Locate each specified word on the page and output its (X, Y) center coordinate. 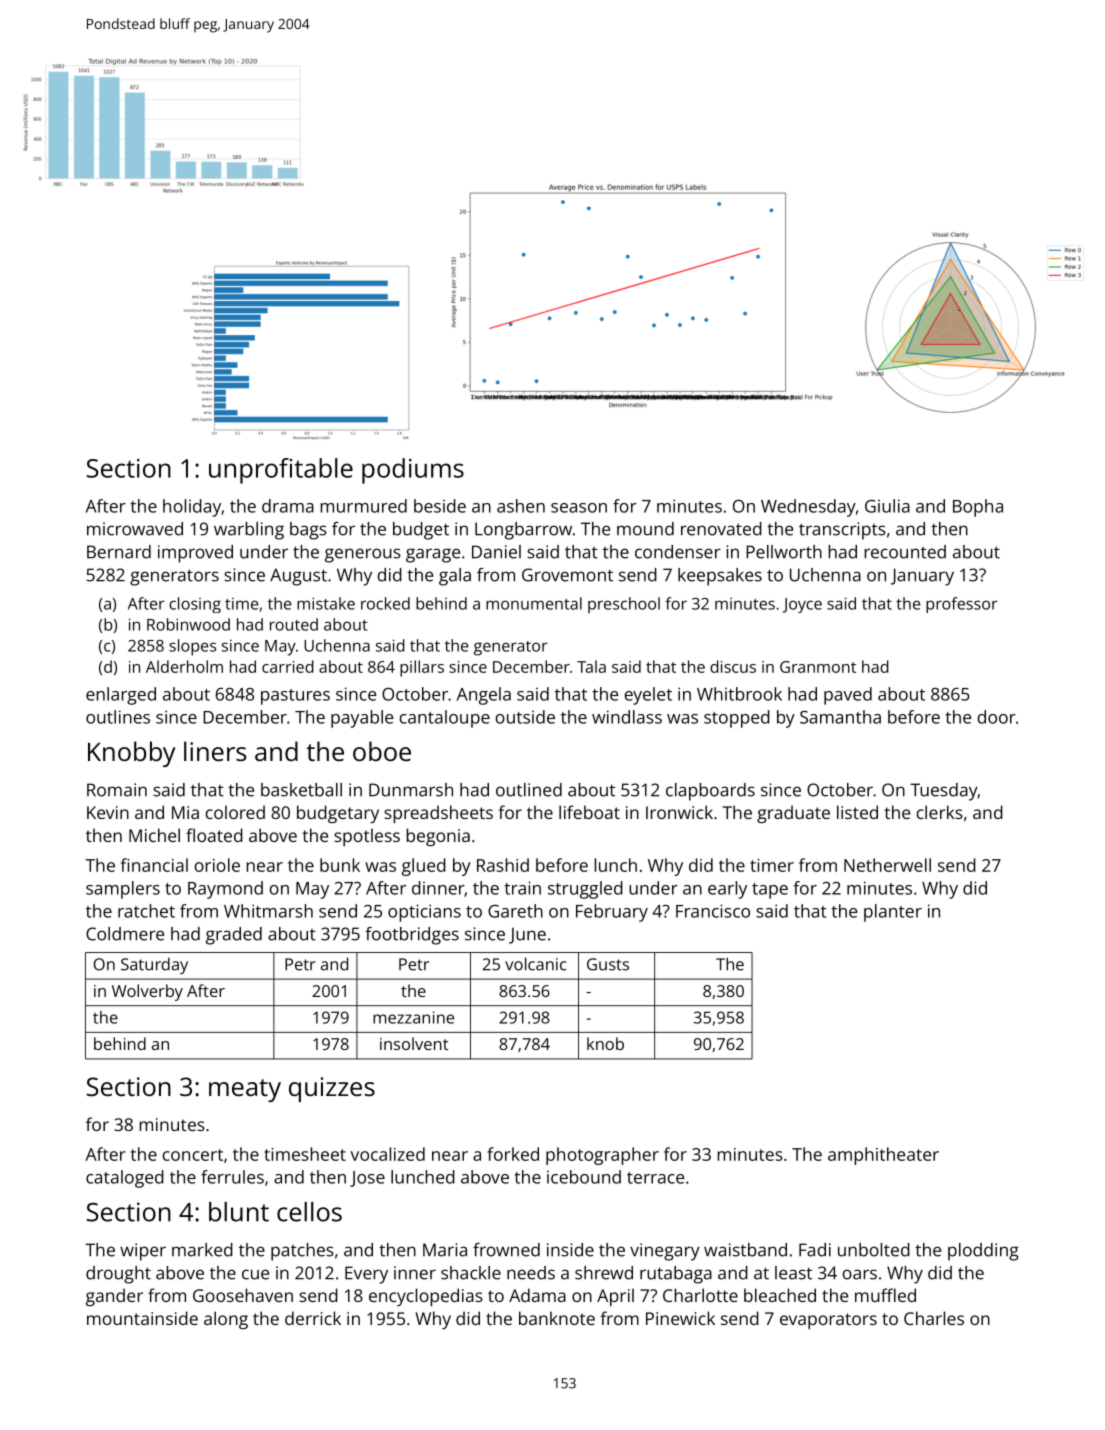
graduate (793, 814)
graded (234, 936)
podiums (413, 471)
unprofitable (281, 471)
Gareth (515, 911)
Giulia (887, 506)
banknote (557, 1318)
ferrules (232, 1177)
